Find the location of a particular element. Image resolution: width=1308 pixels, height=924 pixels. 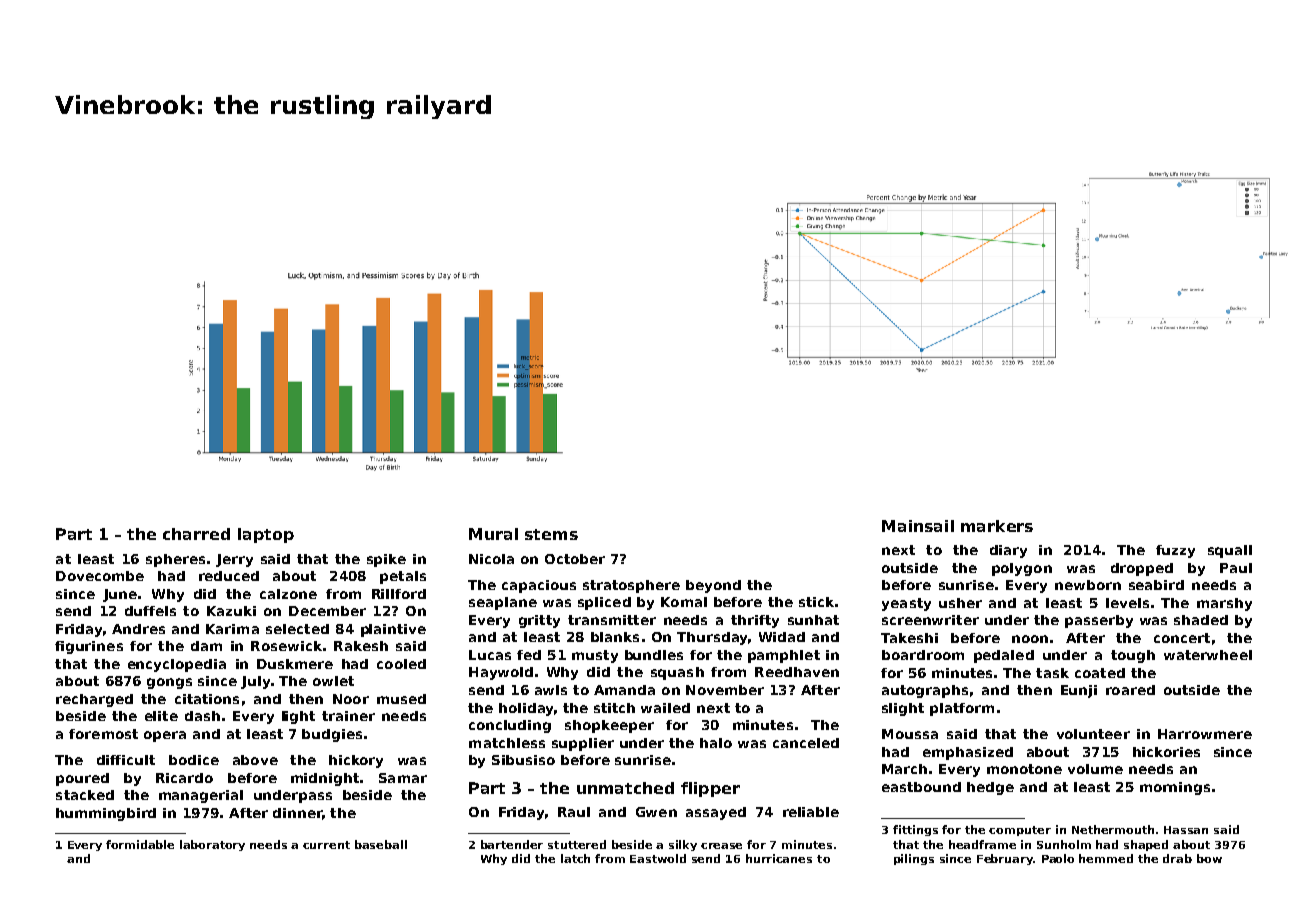

shaped is located at coordinates (1146, 845).
